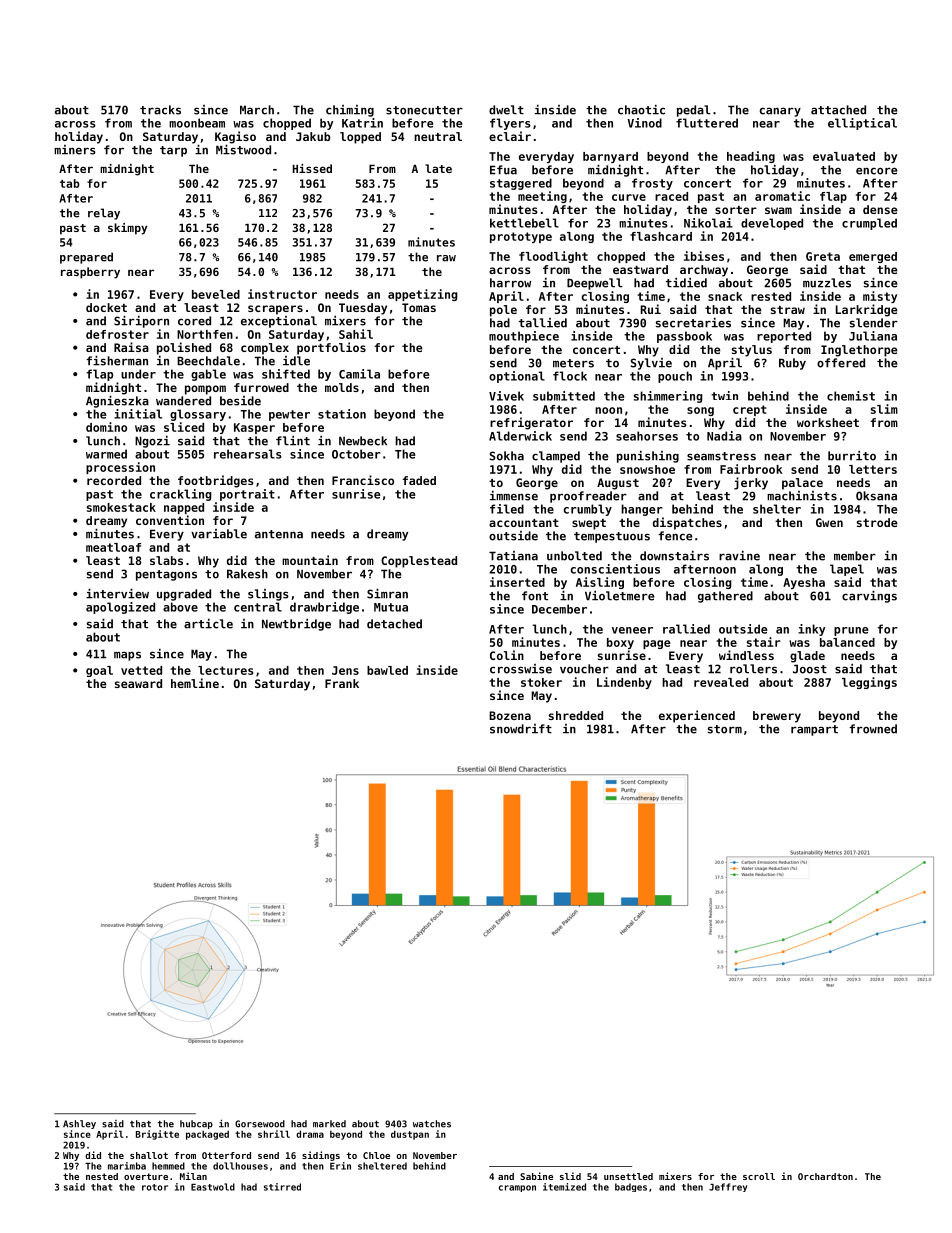 This document has height=1233, width=952. What do you see at coordinates (513, 556) in the document?
I see `Tatiana` at bounding box center [513, 556].
